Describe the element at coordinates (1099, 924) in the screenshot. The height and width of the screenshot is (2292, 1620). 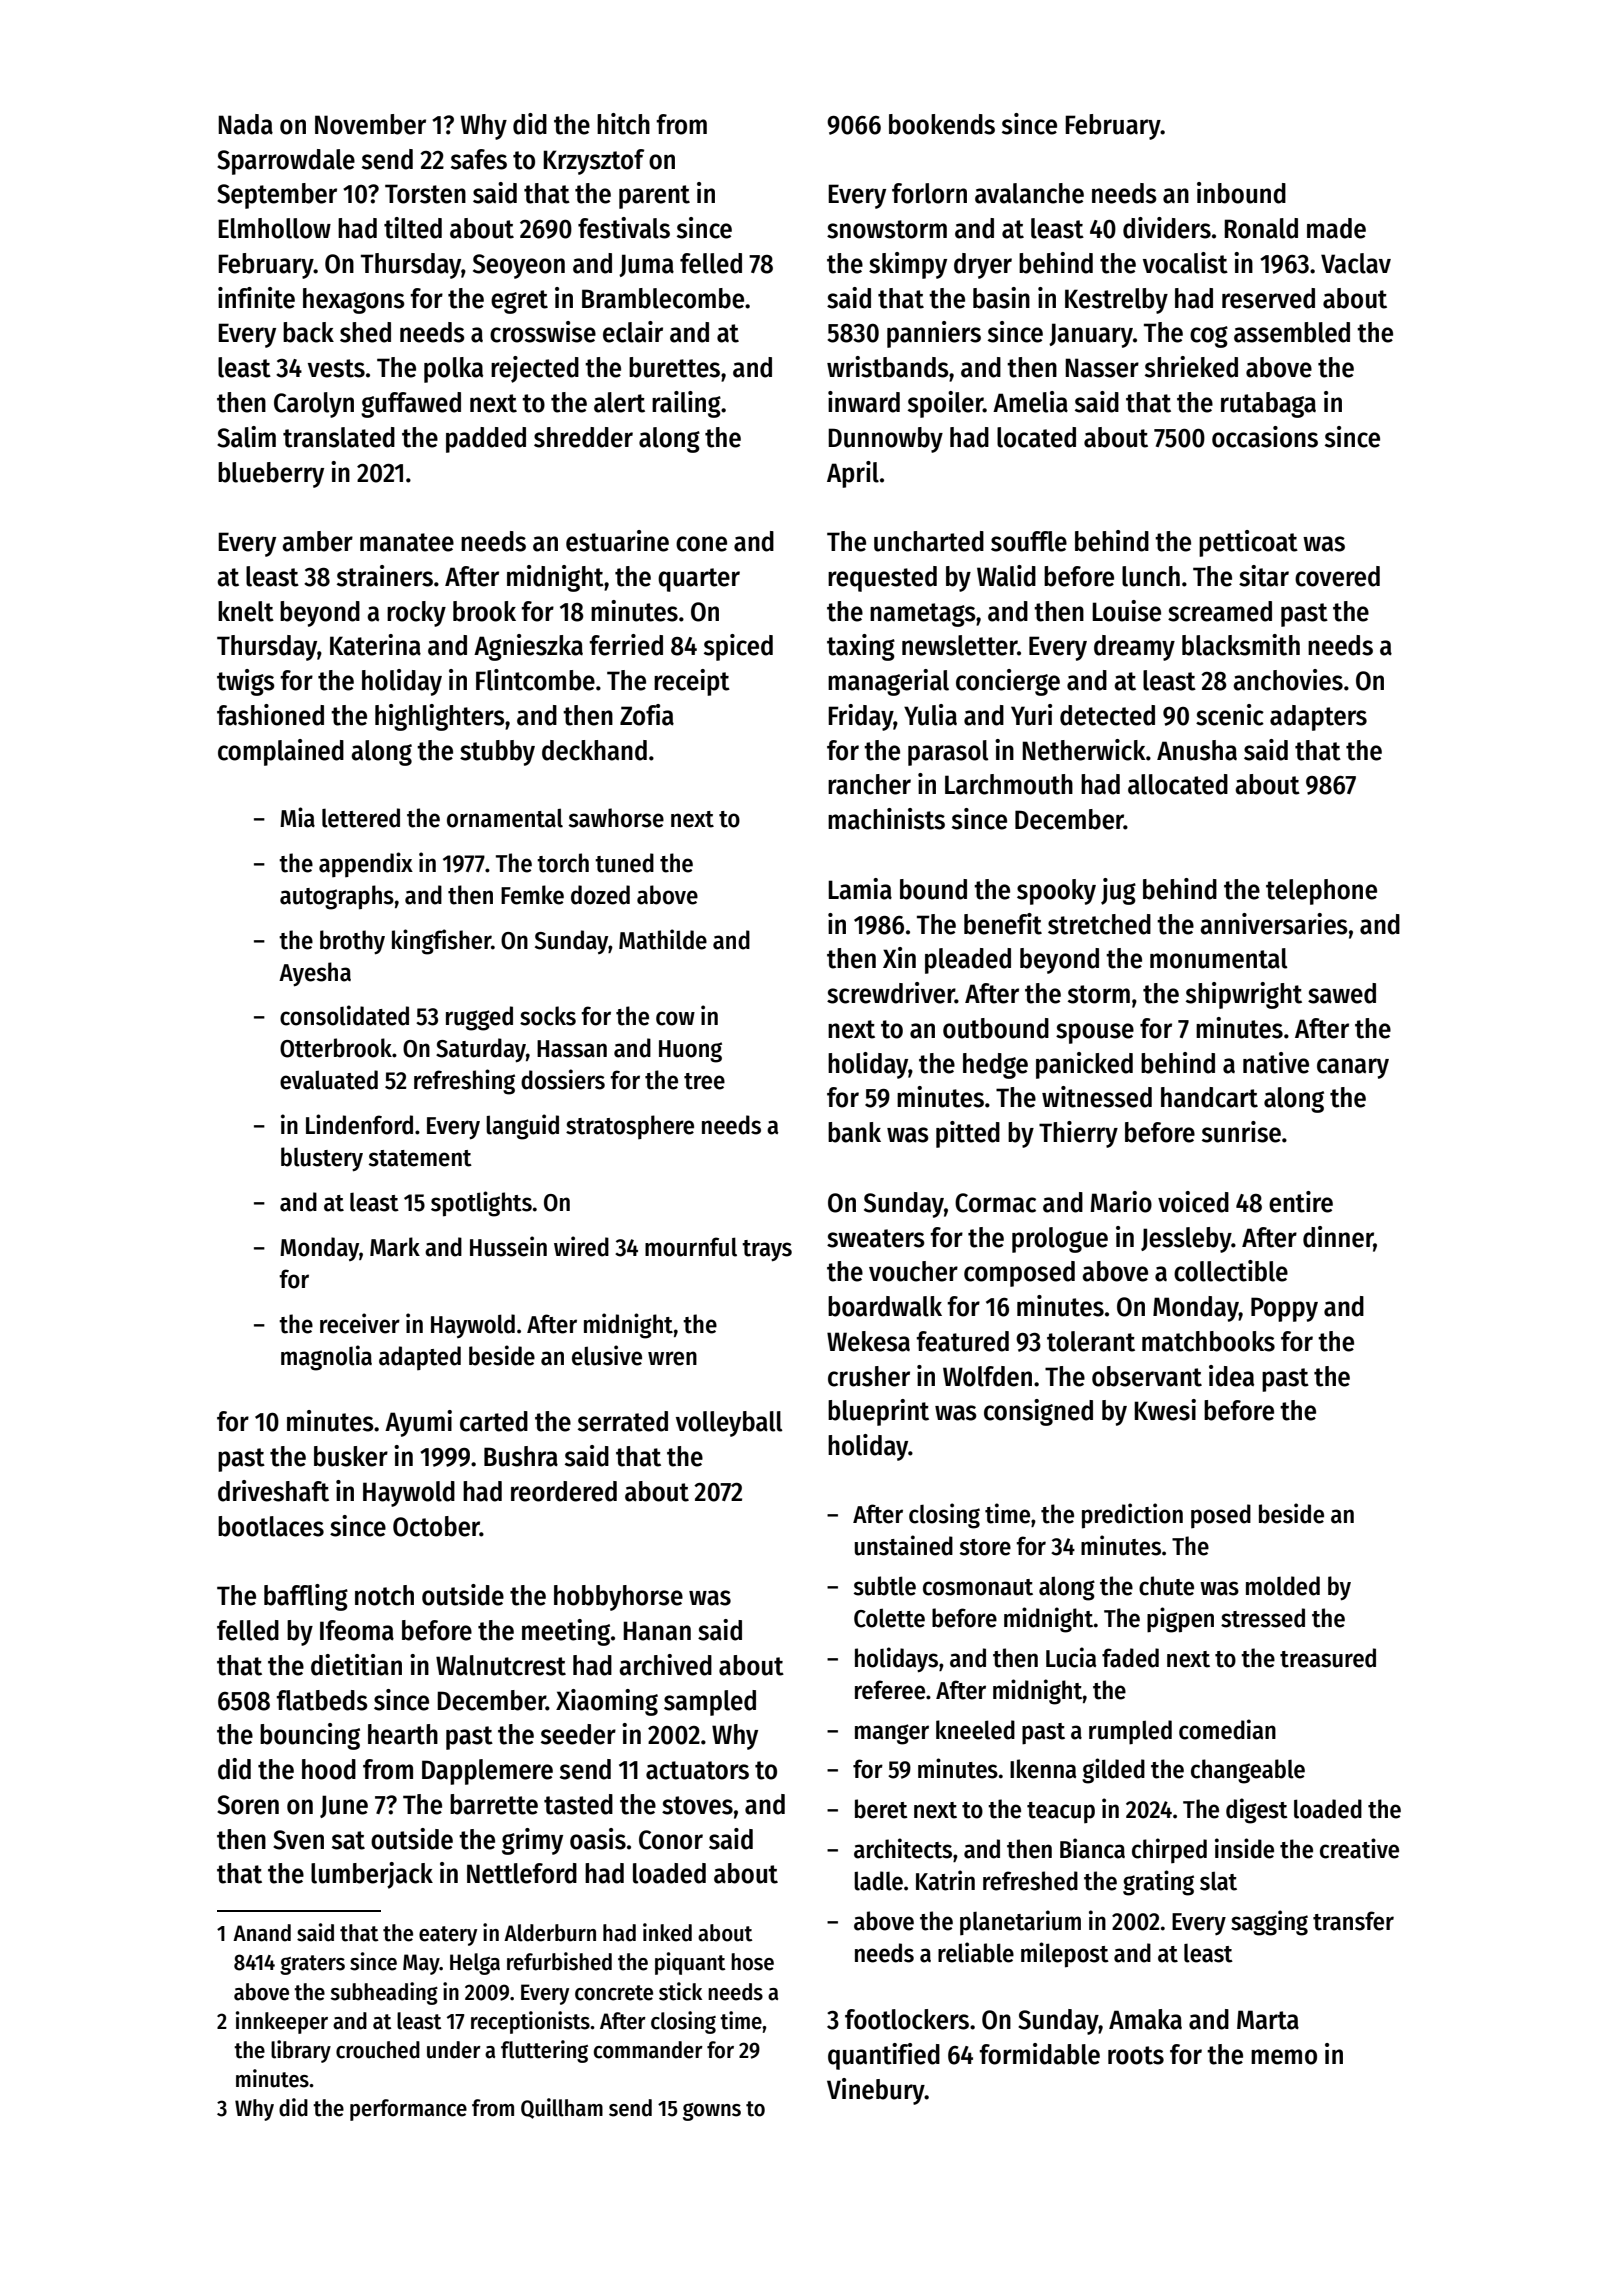
I see `stretched` at that location.
